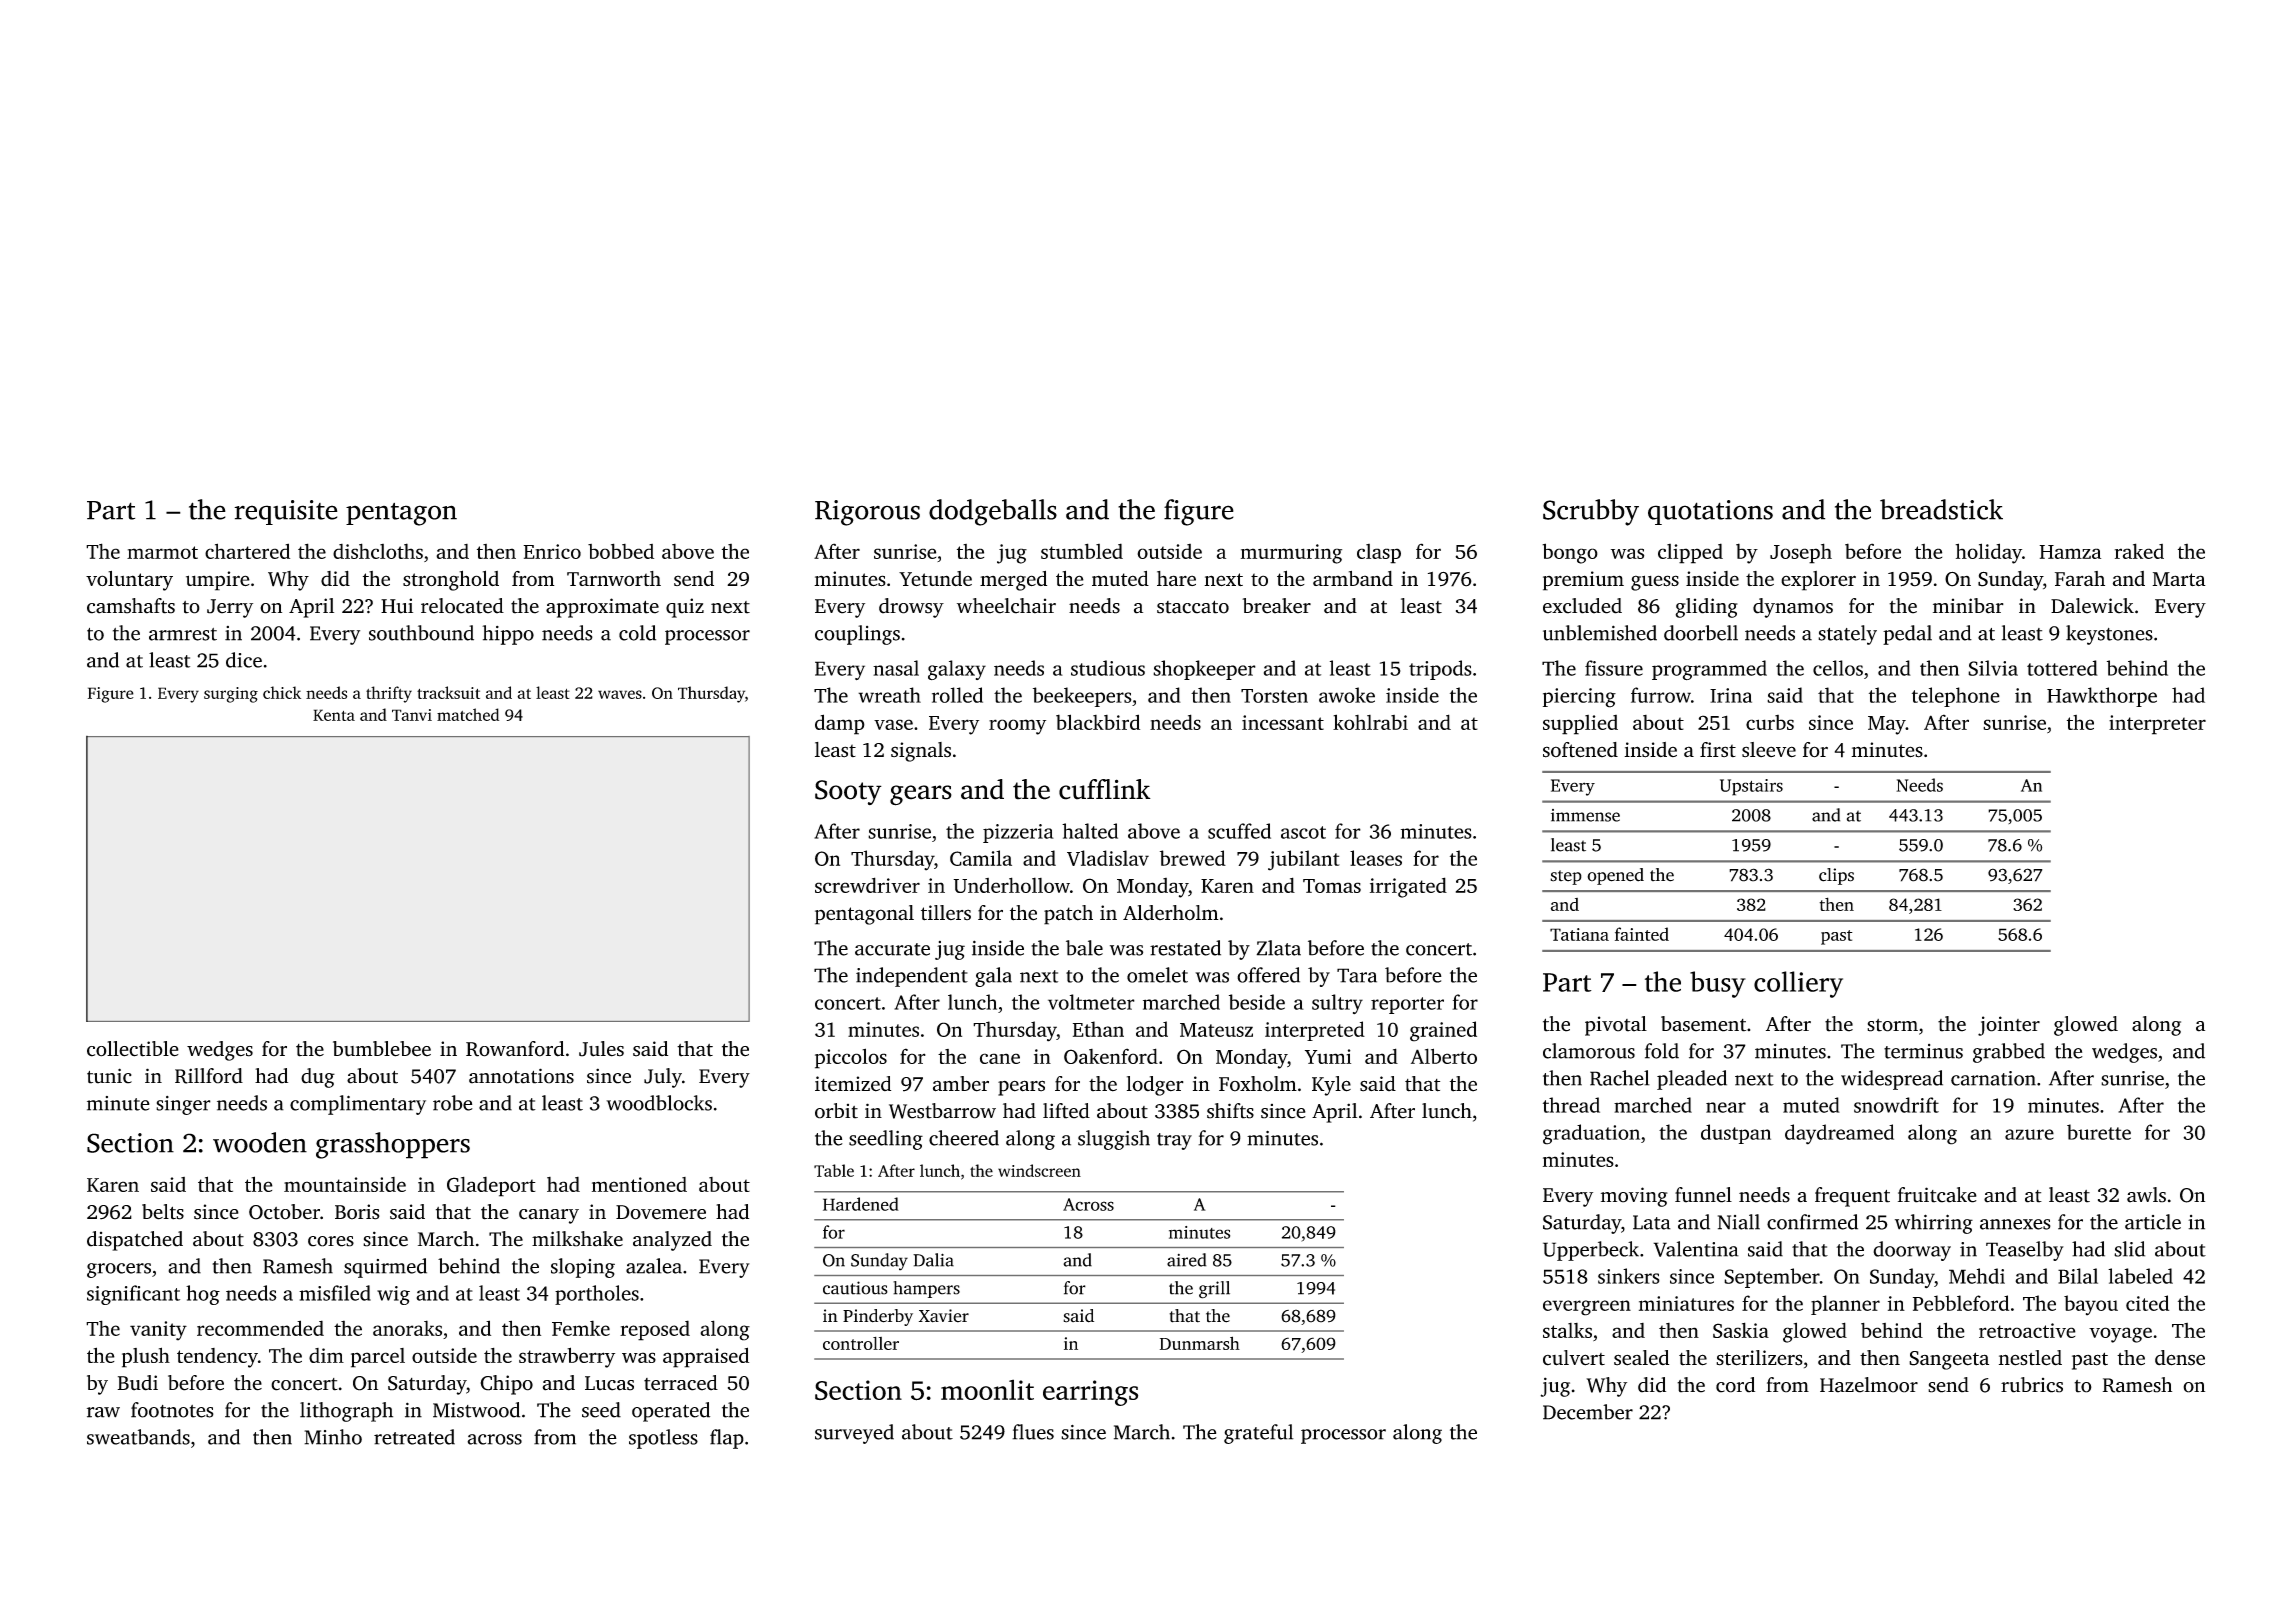 The height and width of the screenshot is (1620, 2292). I want to click on grocers, so click(119, 1270).
